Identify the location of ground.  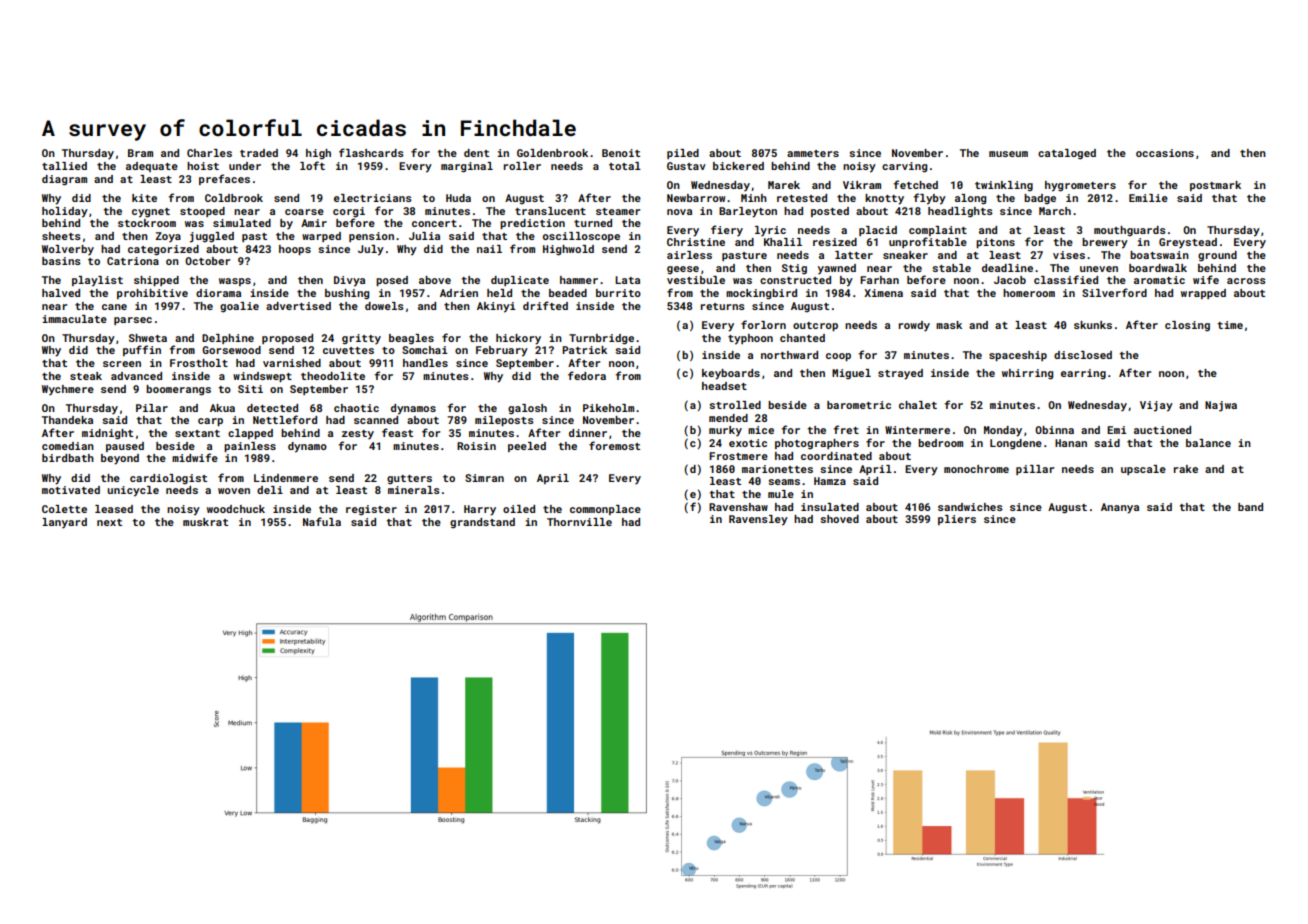
(1217, 256).
